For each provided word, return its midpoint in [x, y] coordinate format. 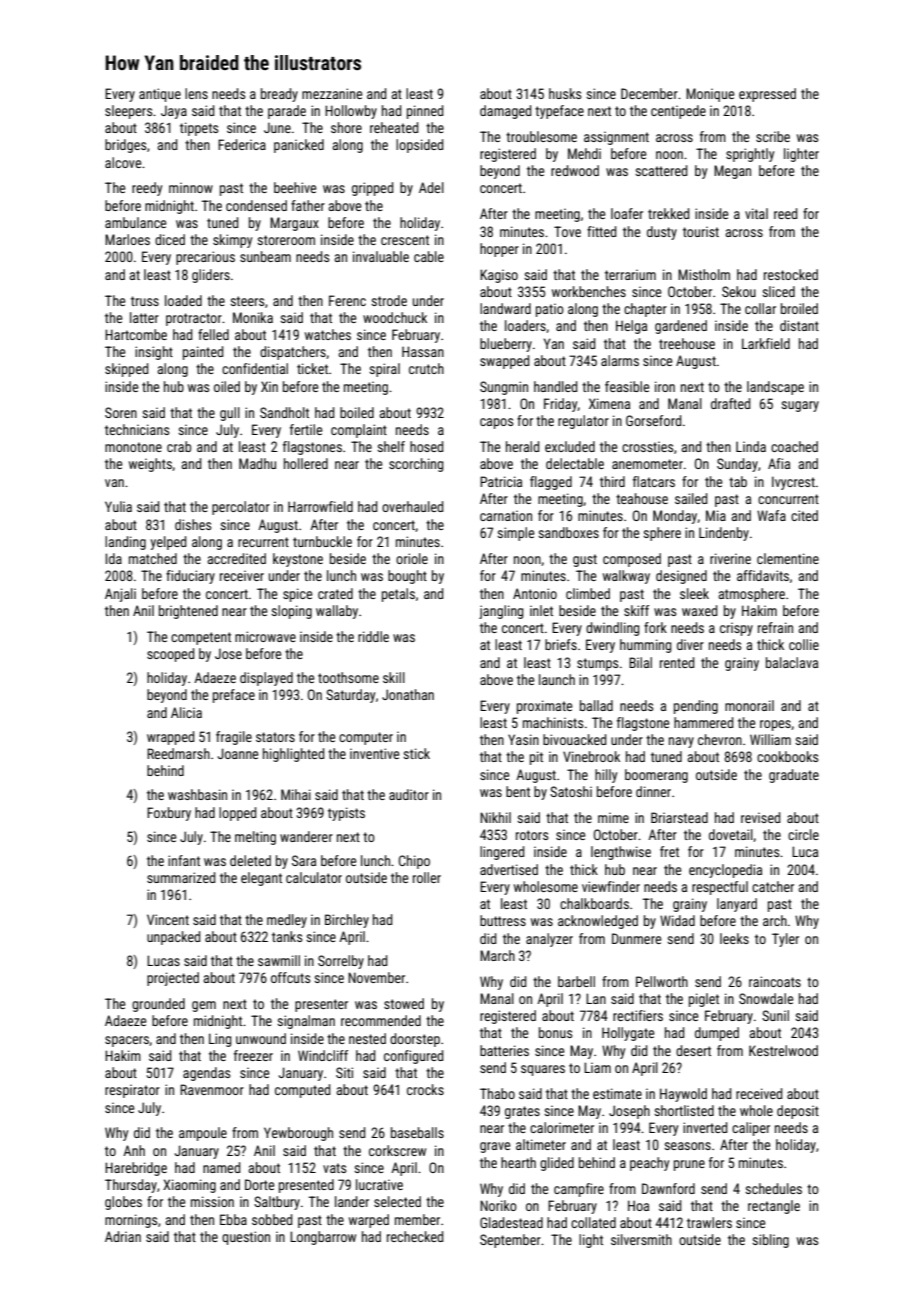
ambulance [135, 222]
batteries [504, 1050]
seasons [687, 1146]
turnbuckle [322, 541]
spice [297, 595]
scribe [773, 136]
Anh [134, 1150]
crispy [736, 629]
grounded [158, 1005]
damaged [505, 112]
